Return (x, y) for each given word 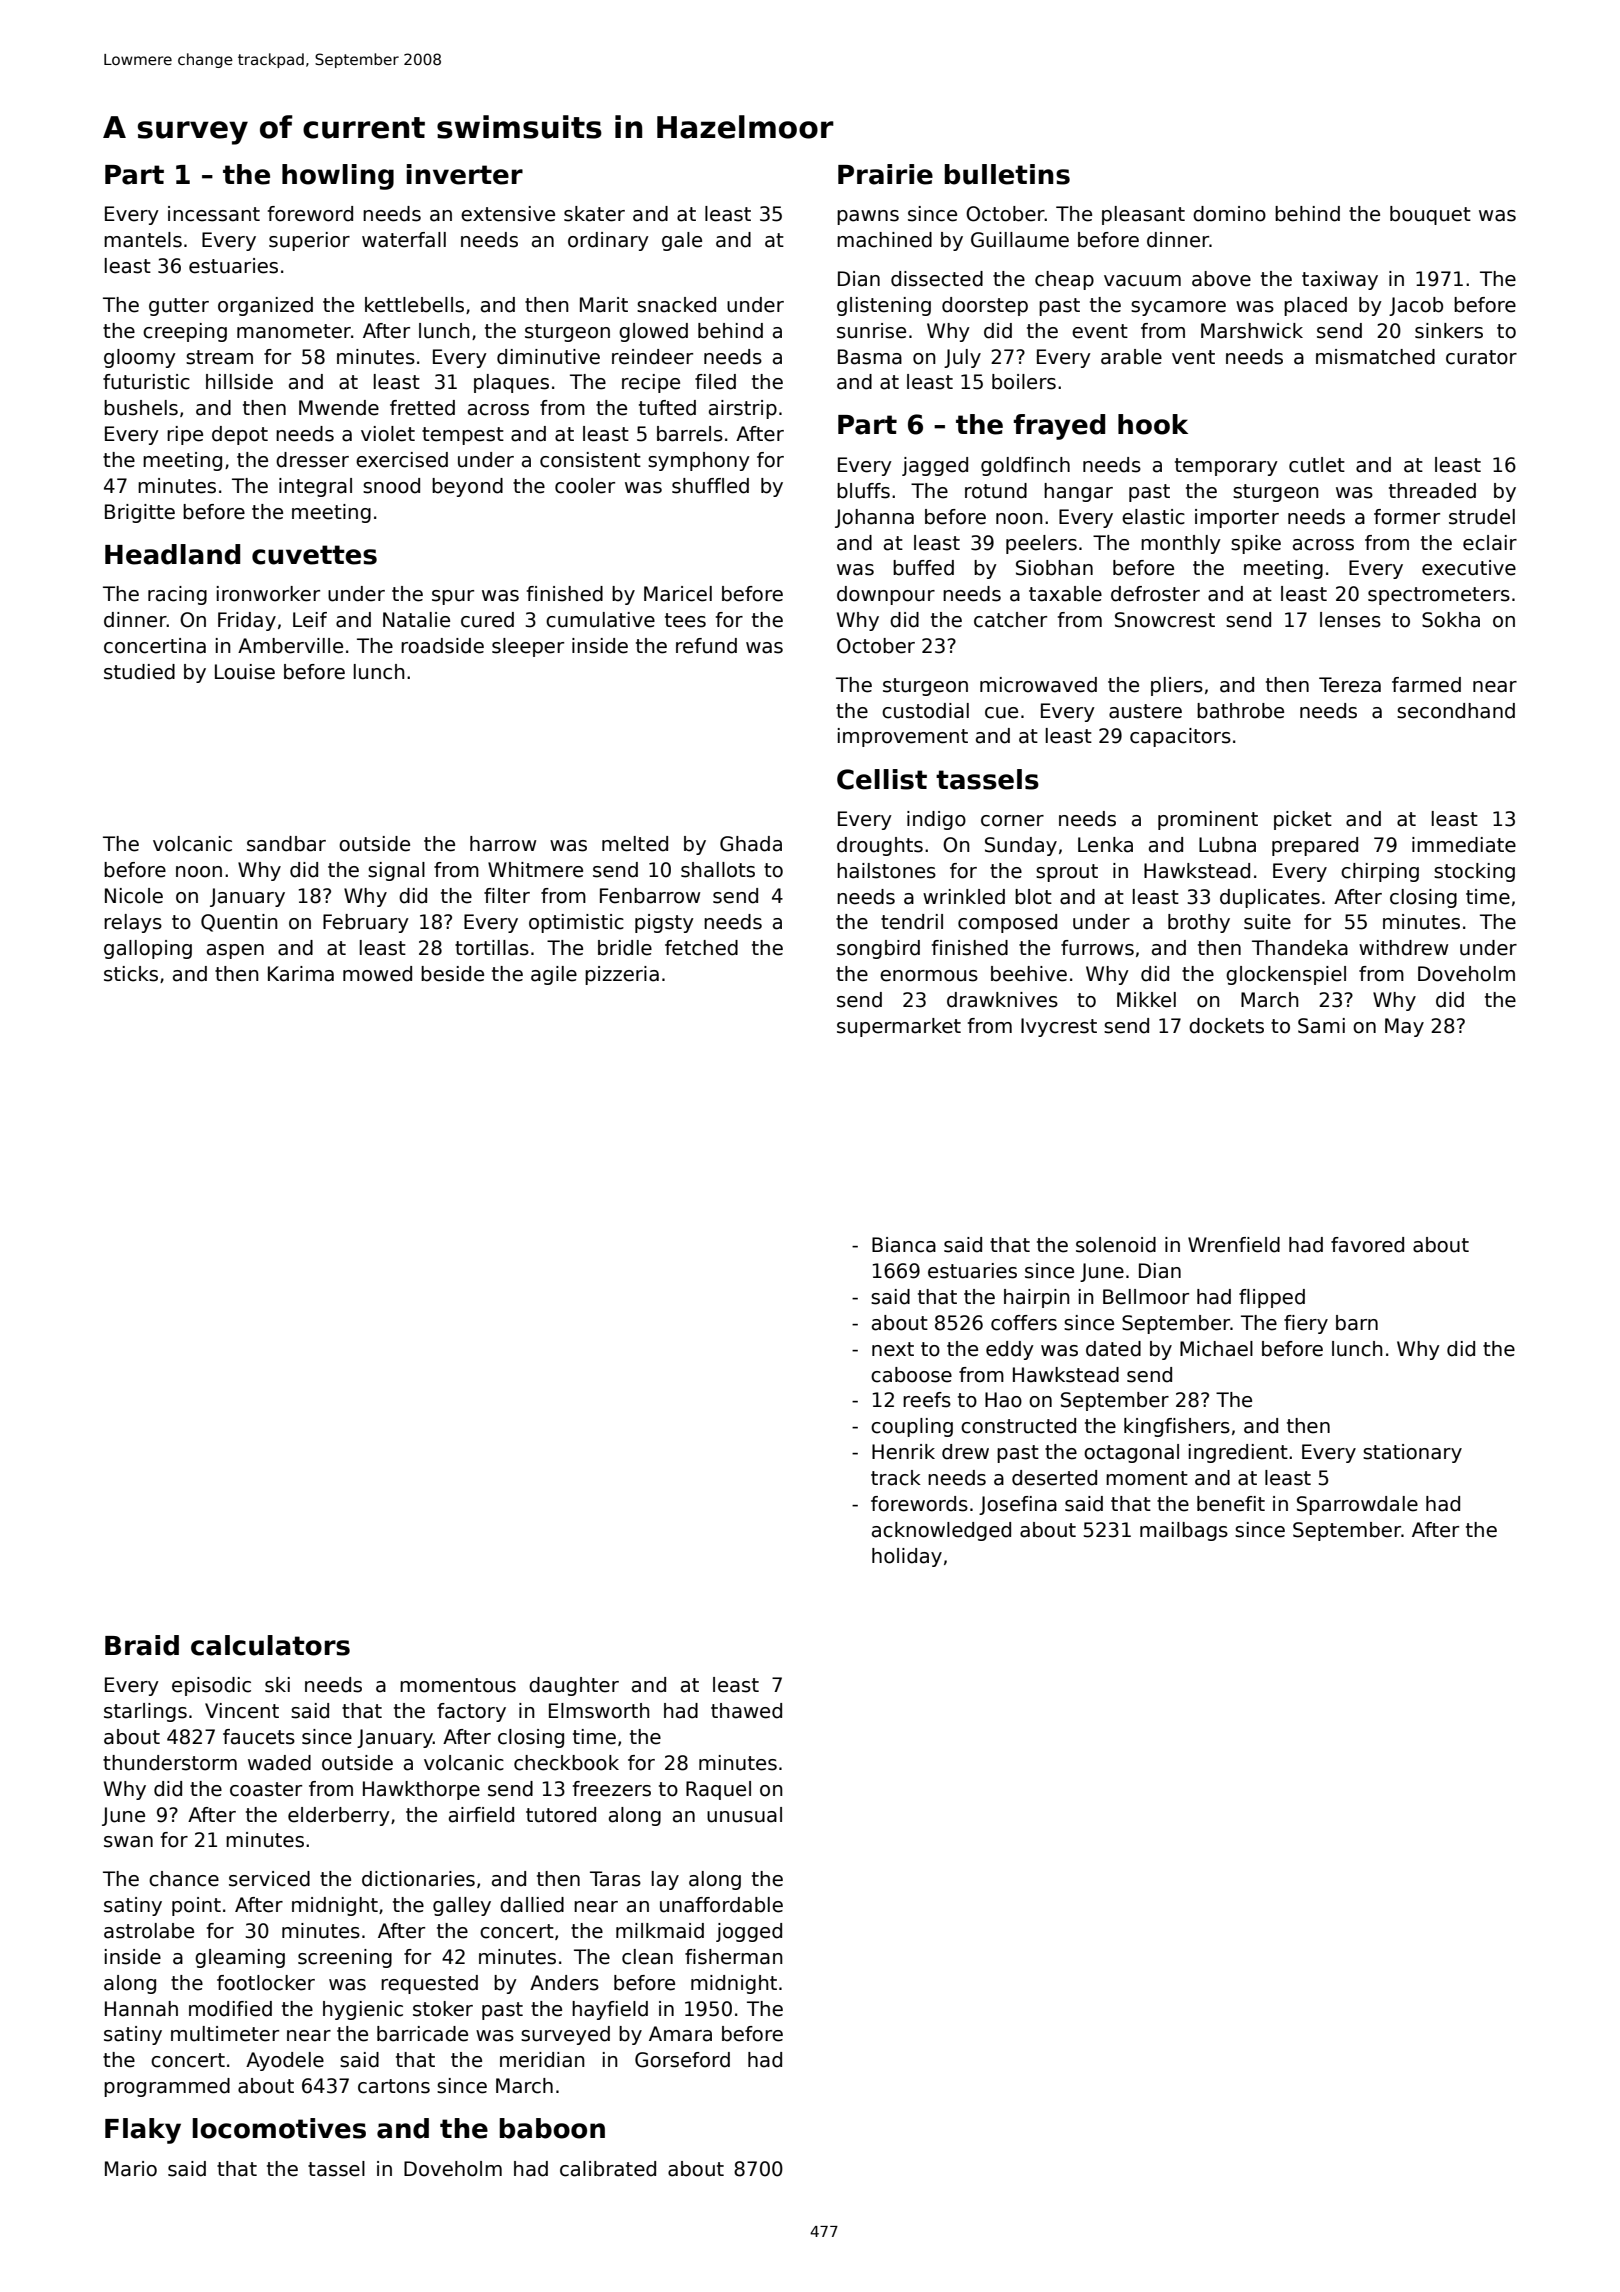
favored (1367, 1245)
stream (219, 357)
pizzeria (622, 975)
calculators (270, 1645)
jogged (749, 1932)
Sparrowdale (1357, 1505)
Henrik (903, 1452)
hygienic (363, 2010)
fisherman (734, 1957)
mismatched (1375, 357)
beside (452, 974)
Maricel (678, 594)
